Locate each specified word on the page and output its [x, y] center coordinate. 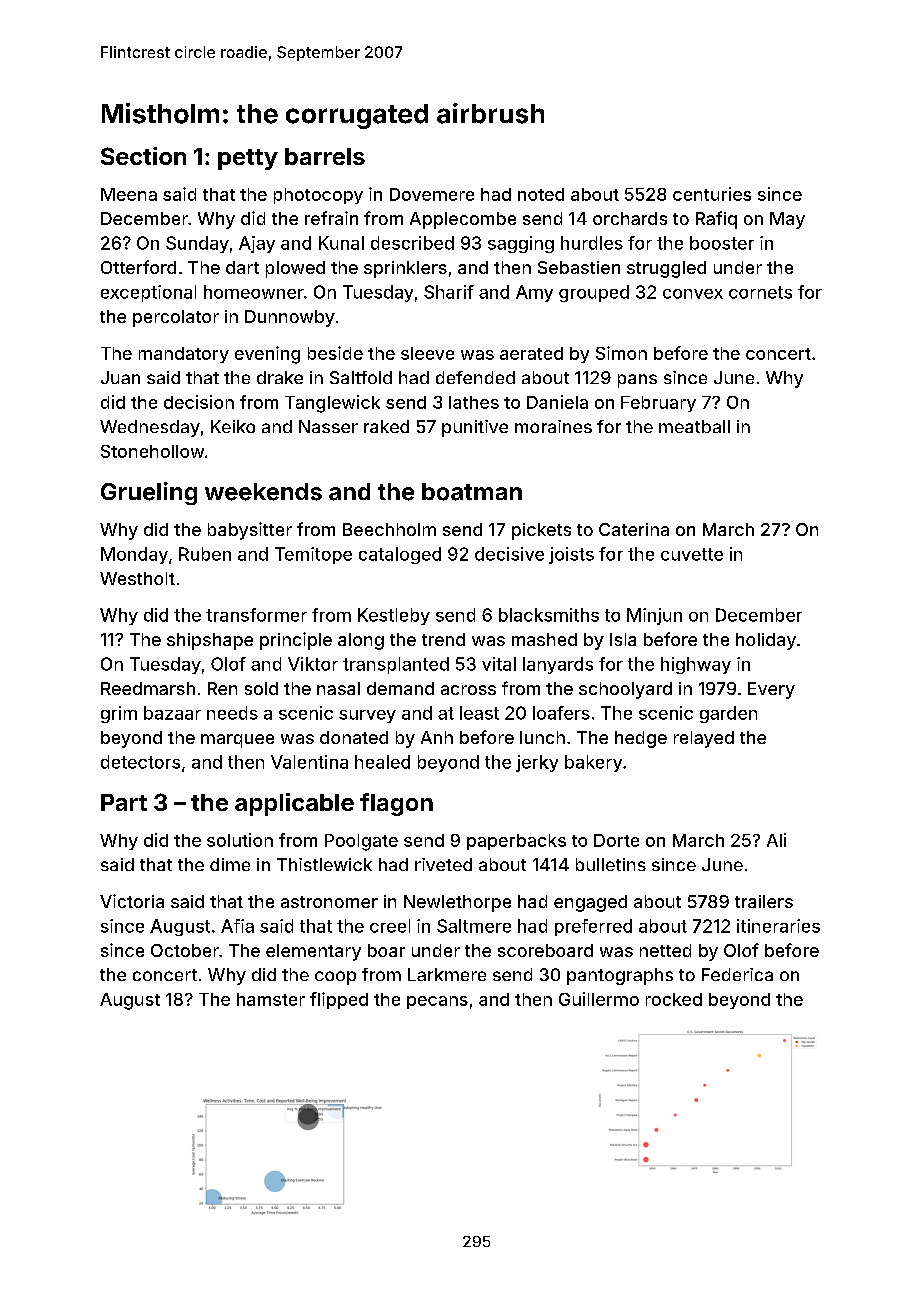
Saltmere [474, 926]
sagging [521, 244]
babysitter [250, 531]
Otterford [138, 267]
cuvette [692, 554]
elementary [313, 952]
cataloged [400, 555]
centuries [712, 194]
